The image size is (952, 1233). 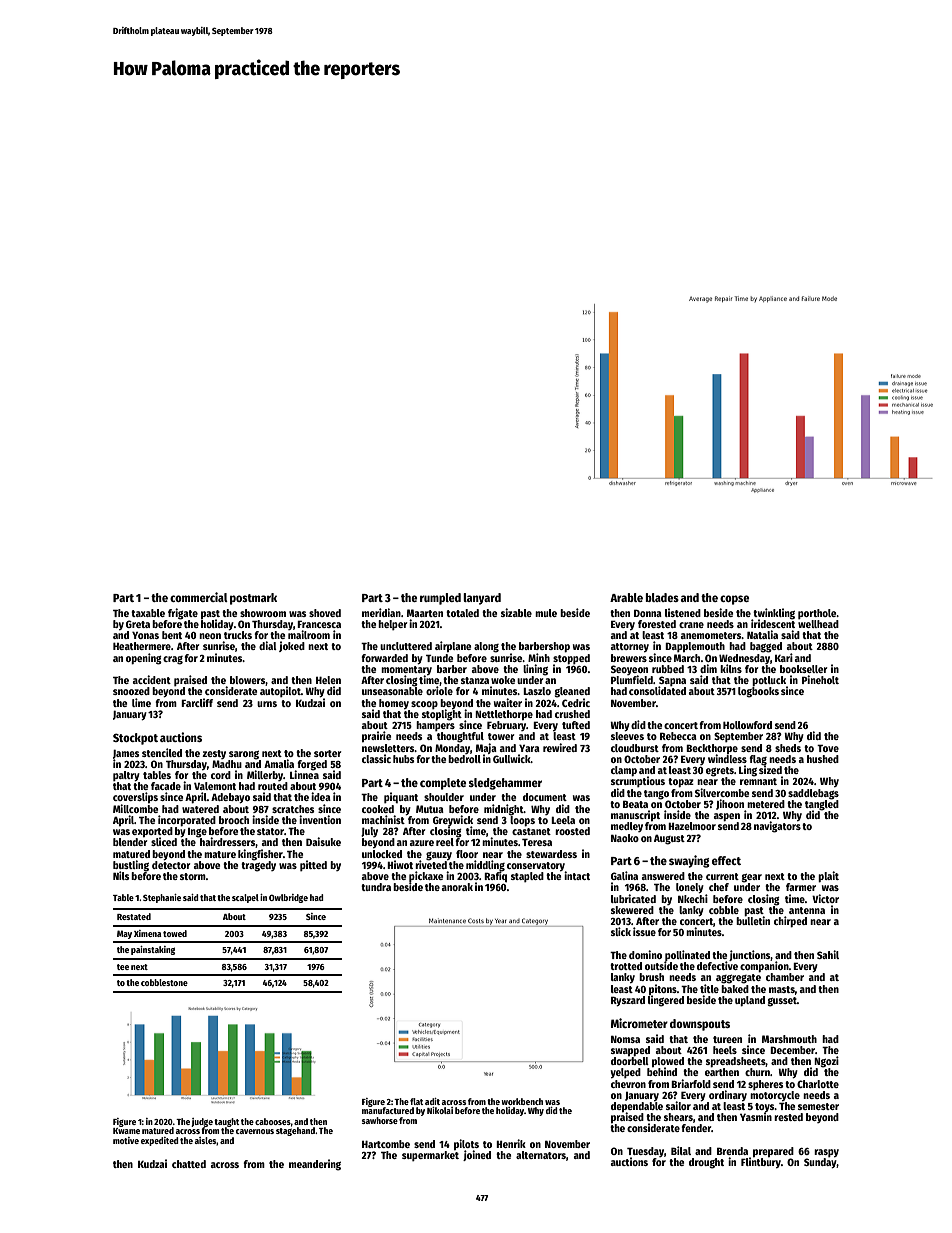 I want to click on lanyard, so click(x=482, y=599).
